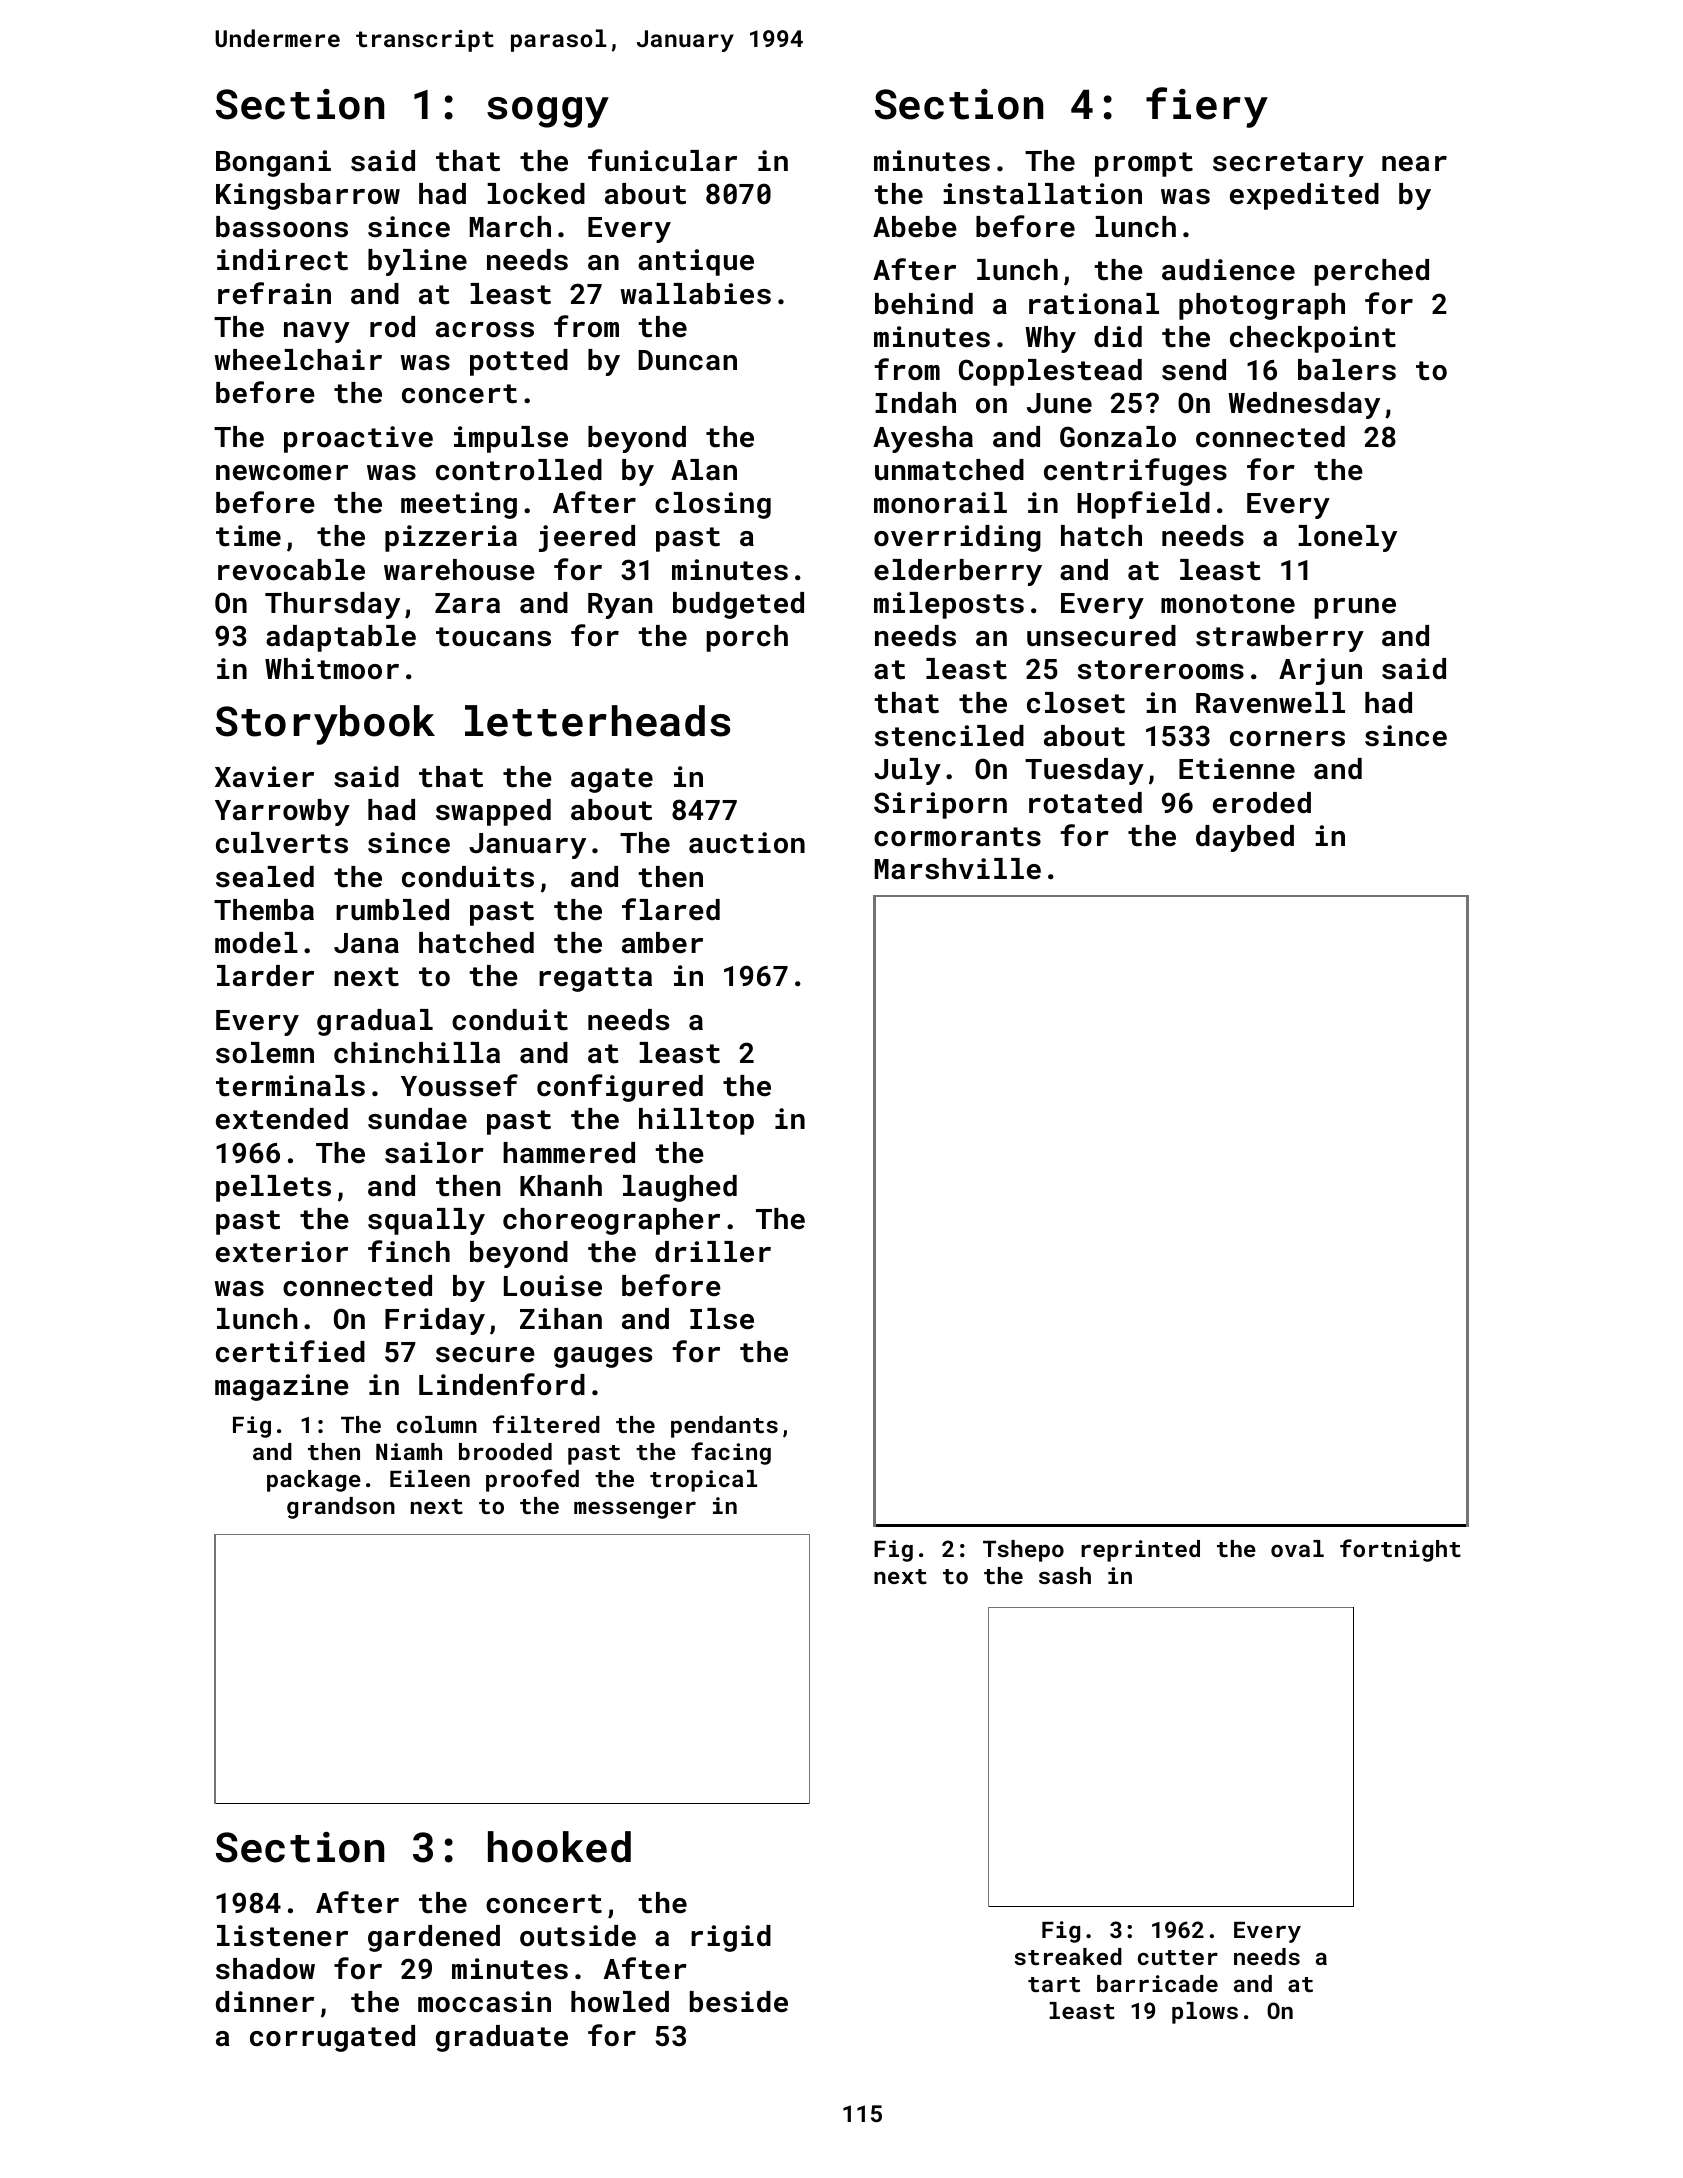  I want to click on Marshville, so click(958, 869).
